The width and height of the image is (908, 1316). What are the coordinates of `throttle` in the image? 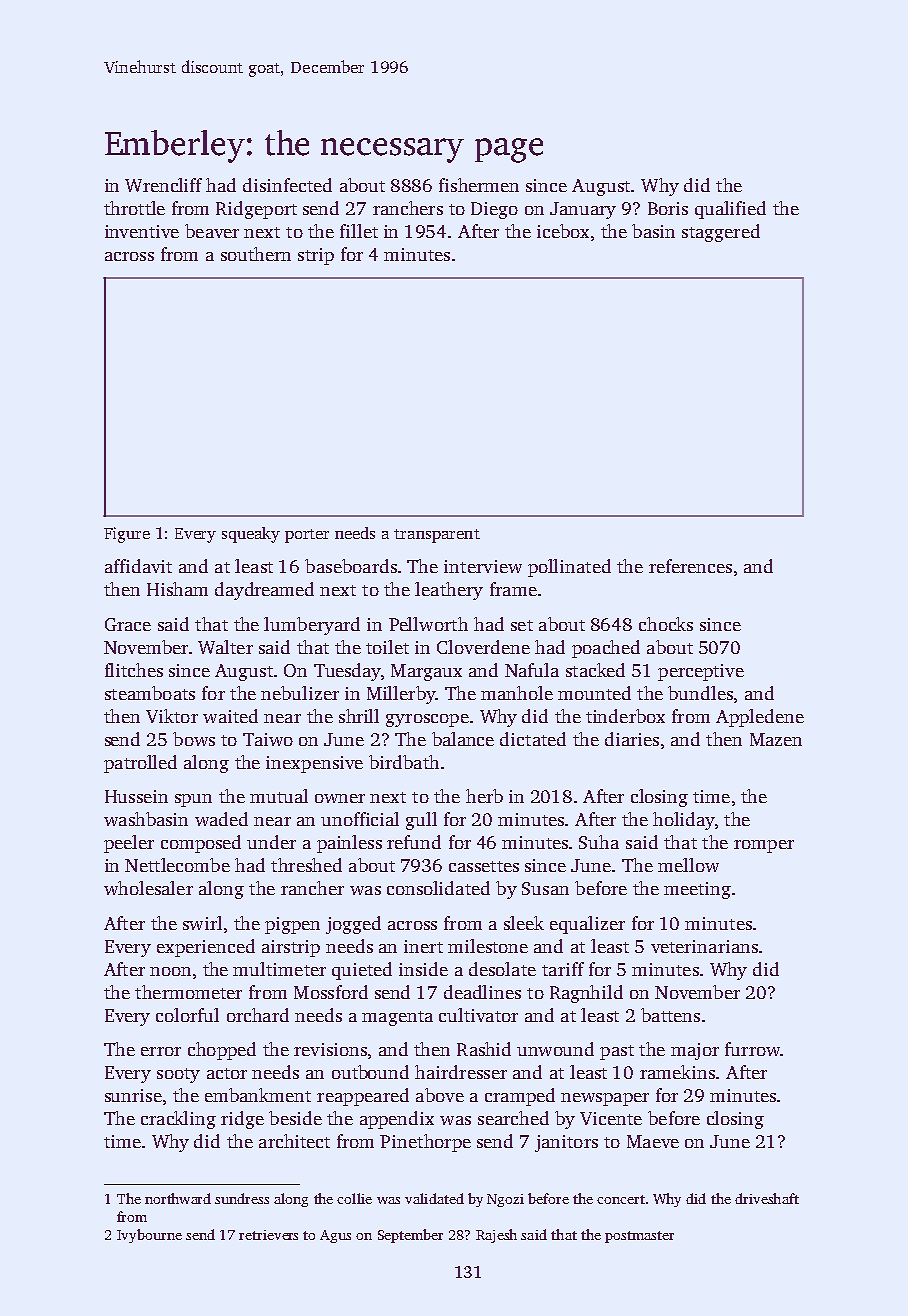 It's located at (134, 208).
